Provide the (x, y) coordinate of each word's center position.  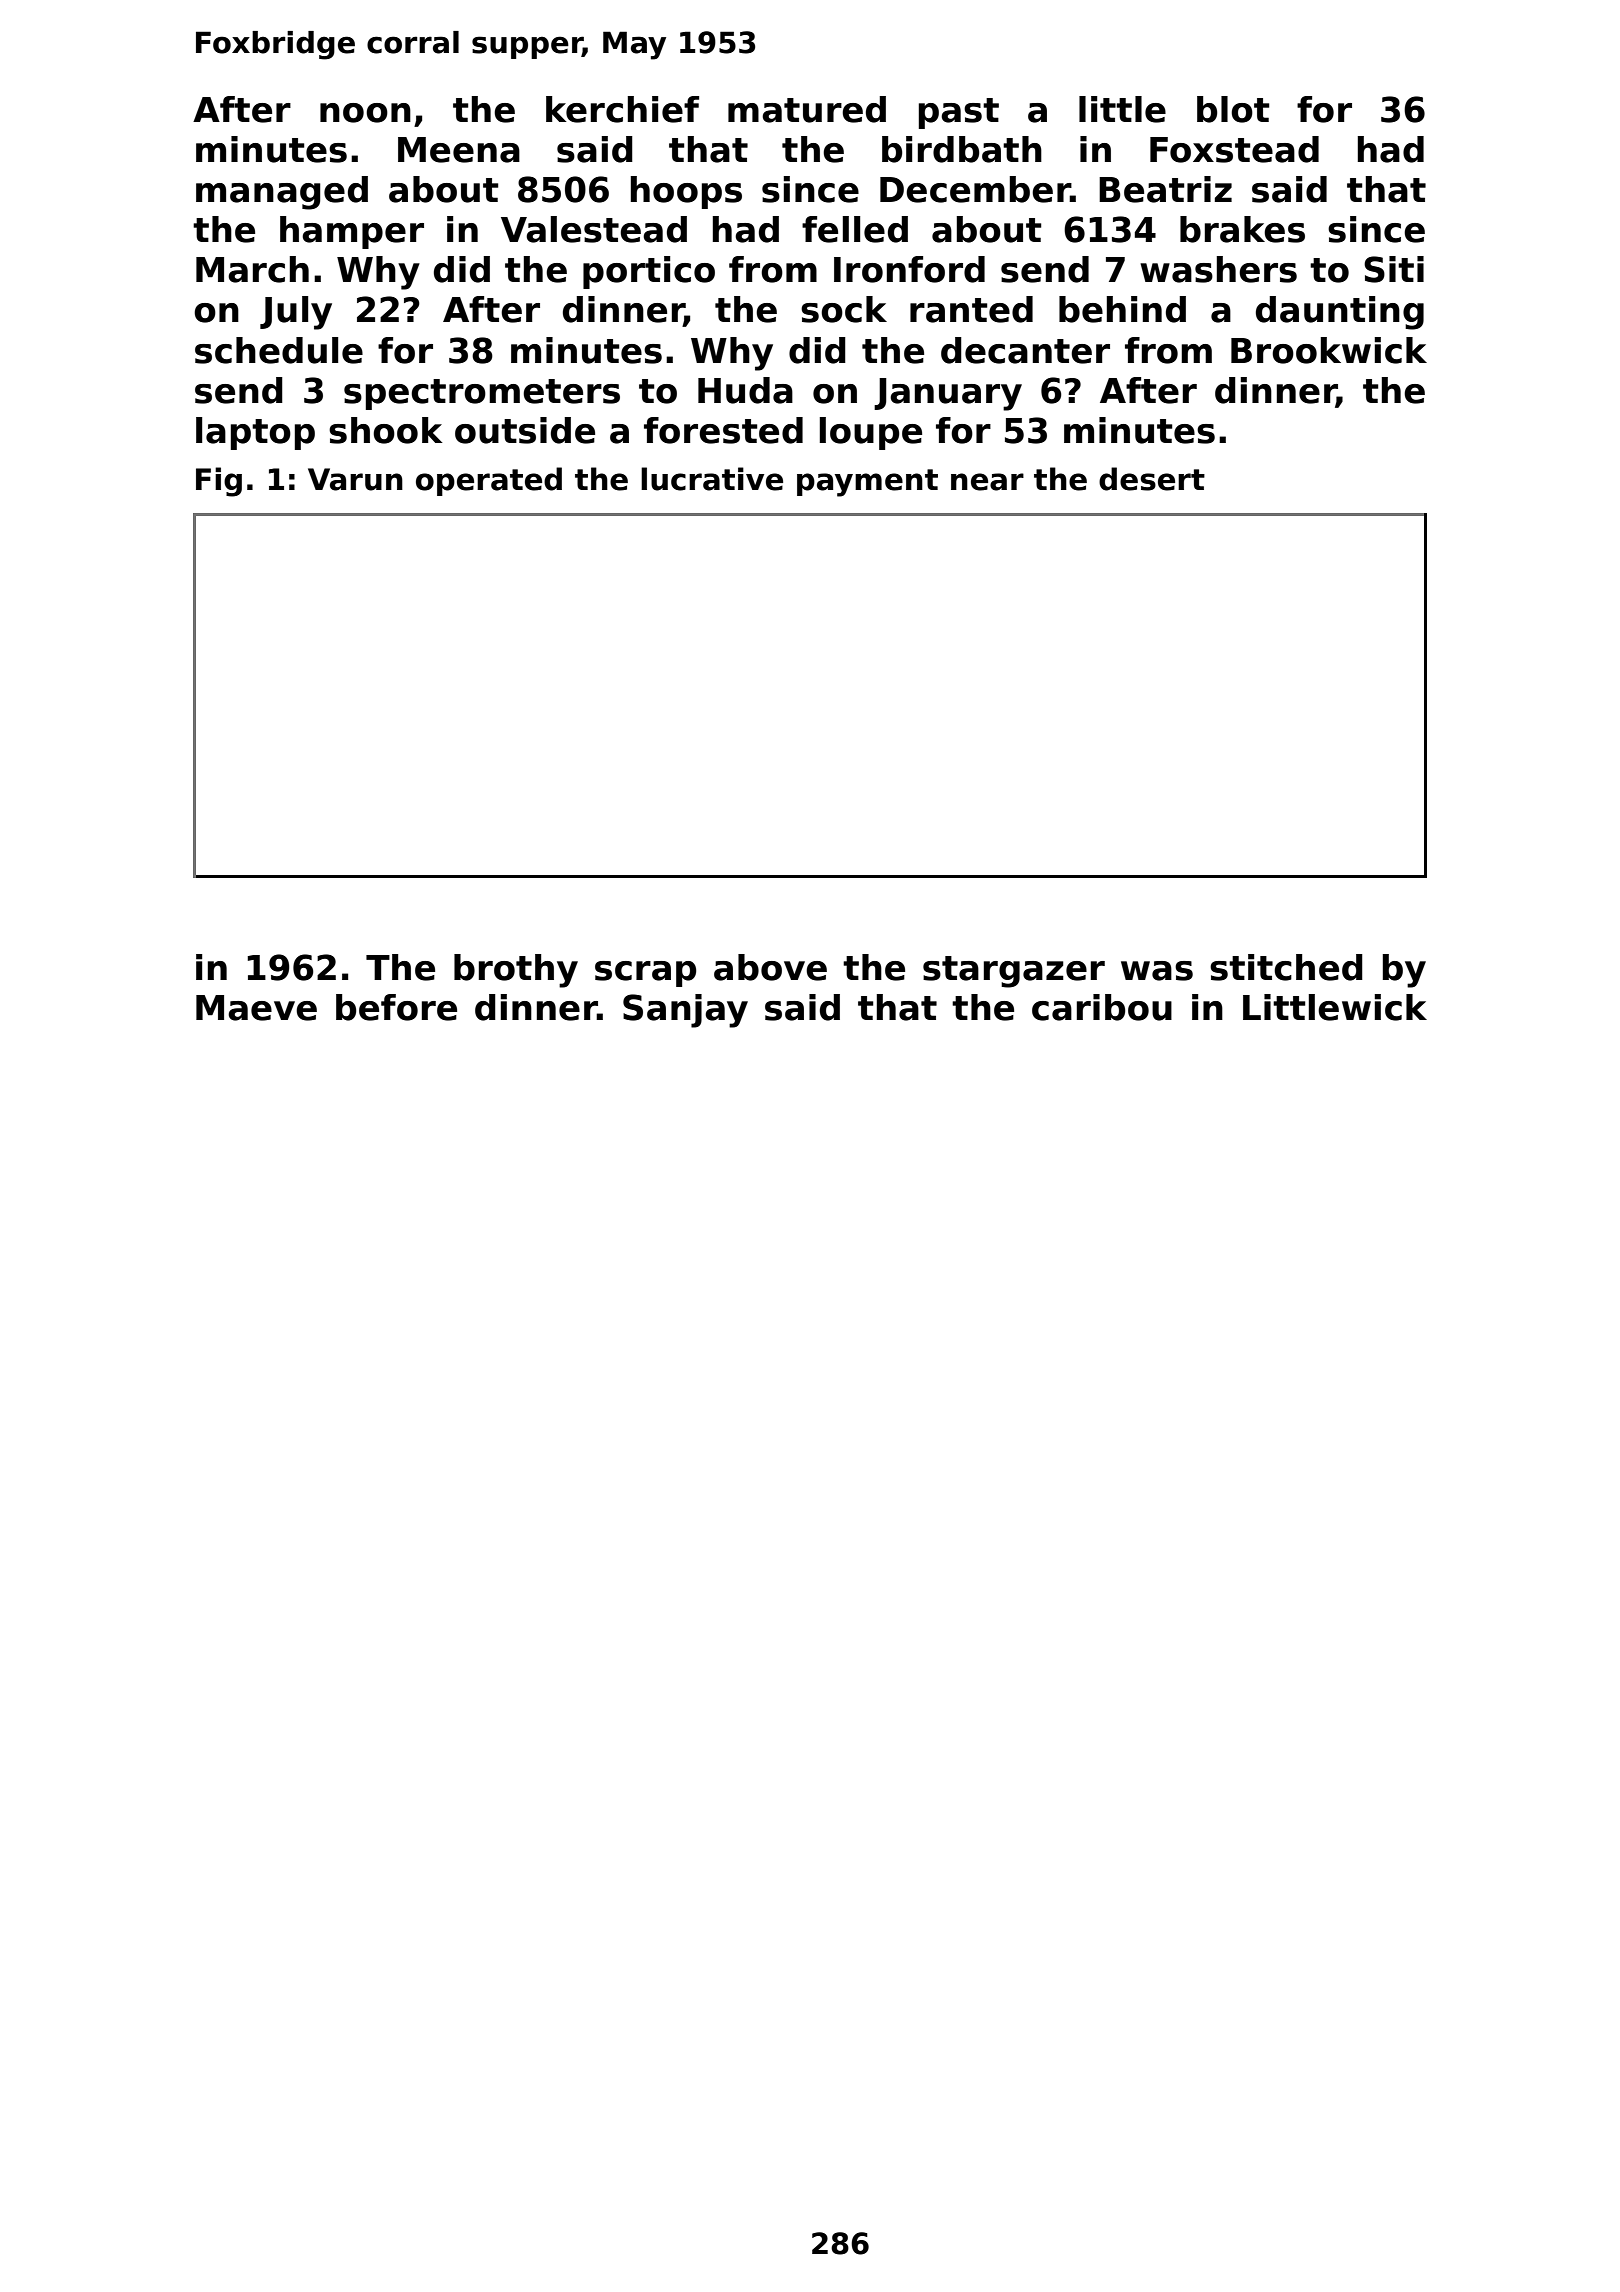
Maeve (256, 1008)
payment (867, 483)
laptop (255, 433)
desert (1152, 479)
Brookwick (1329, 350)
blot (1233, 109)
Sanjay (685, 1011)
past (959, 113)
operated (489, 481)
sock (844, 309)
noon (365, 113)
